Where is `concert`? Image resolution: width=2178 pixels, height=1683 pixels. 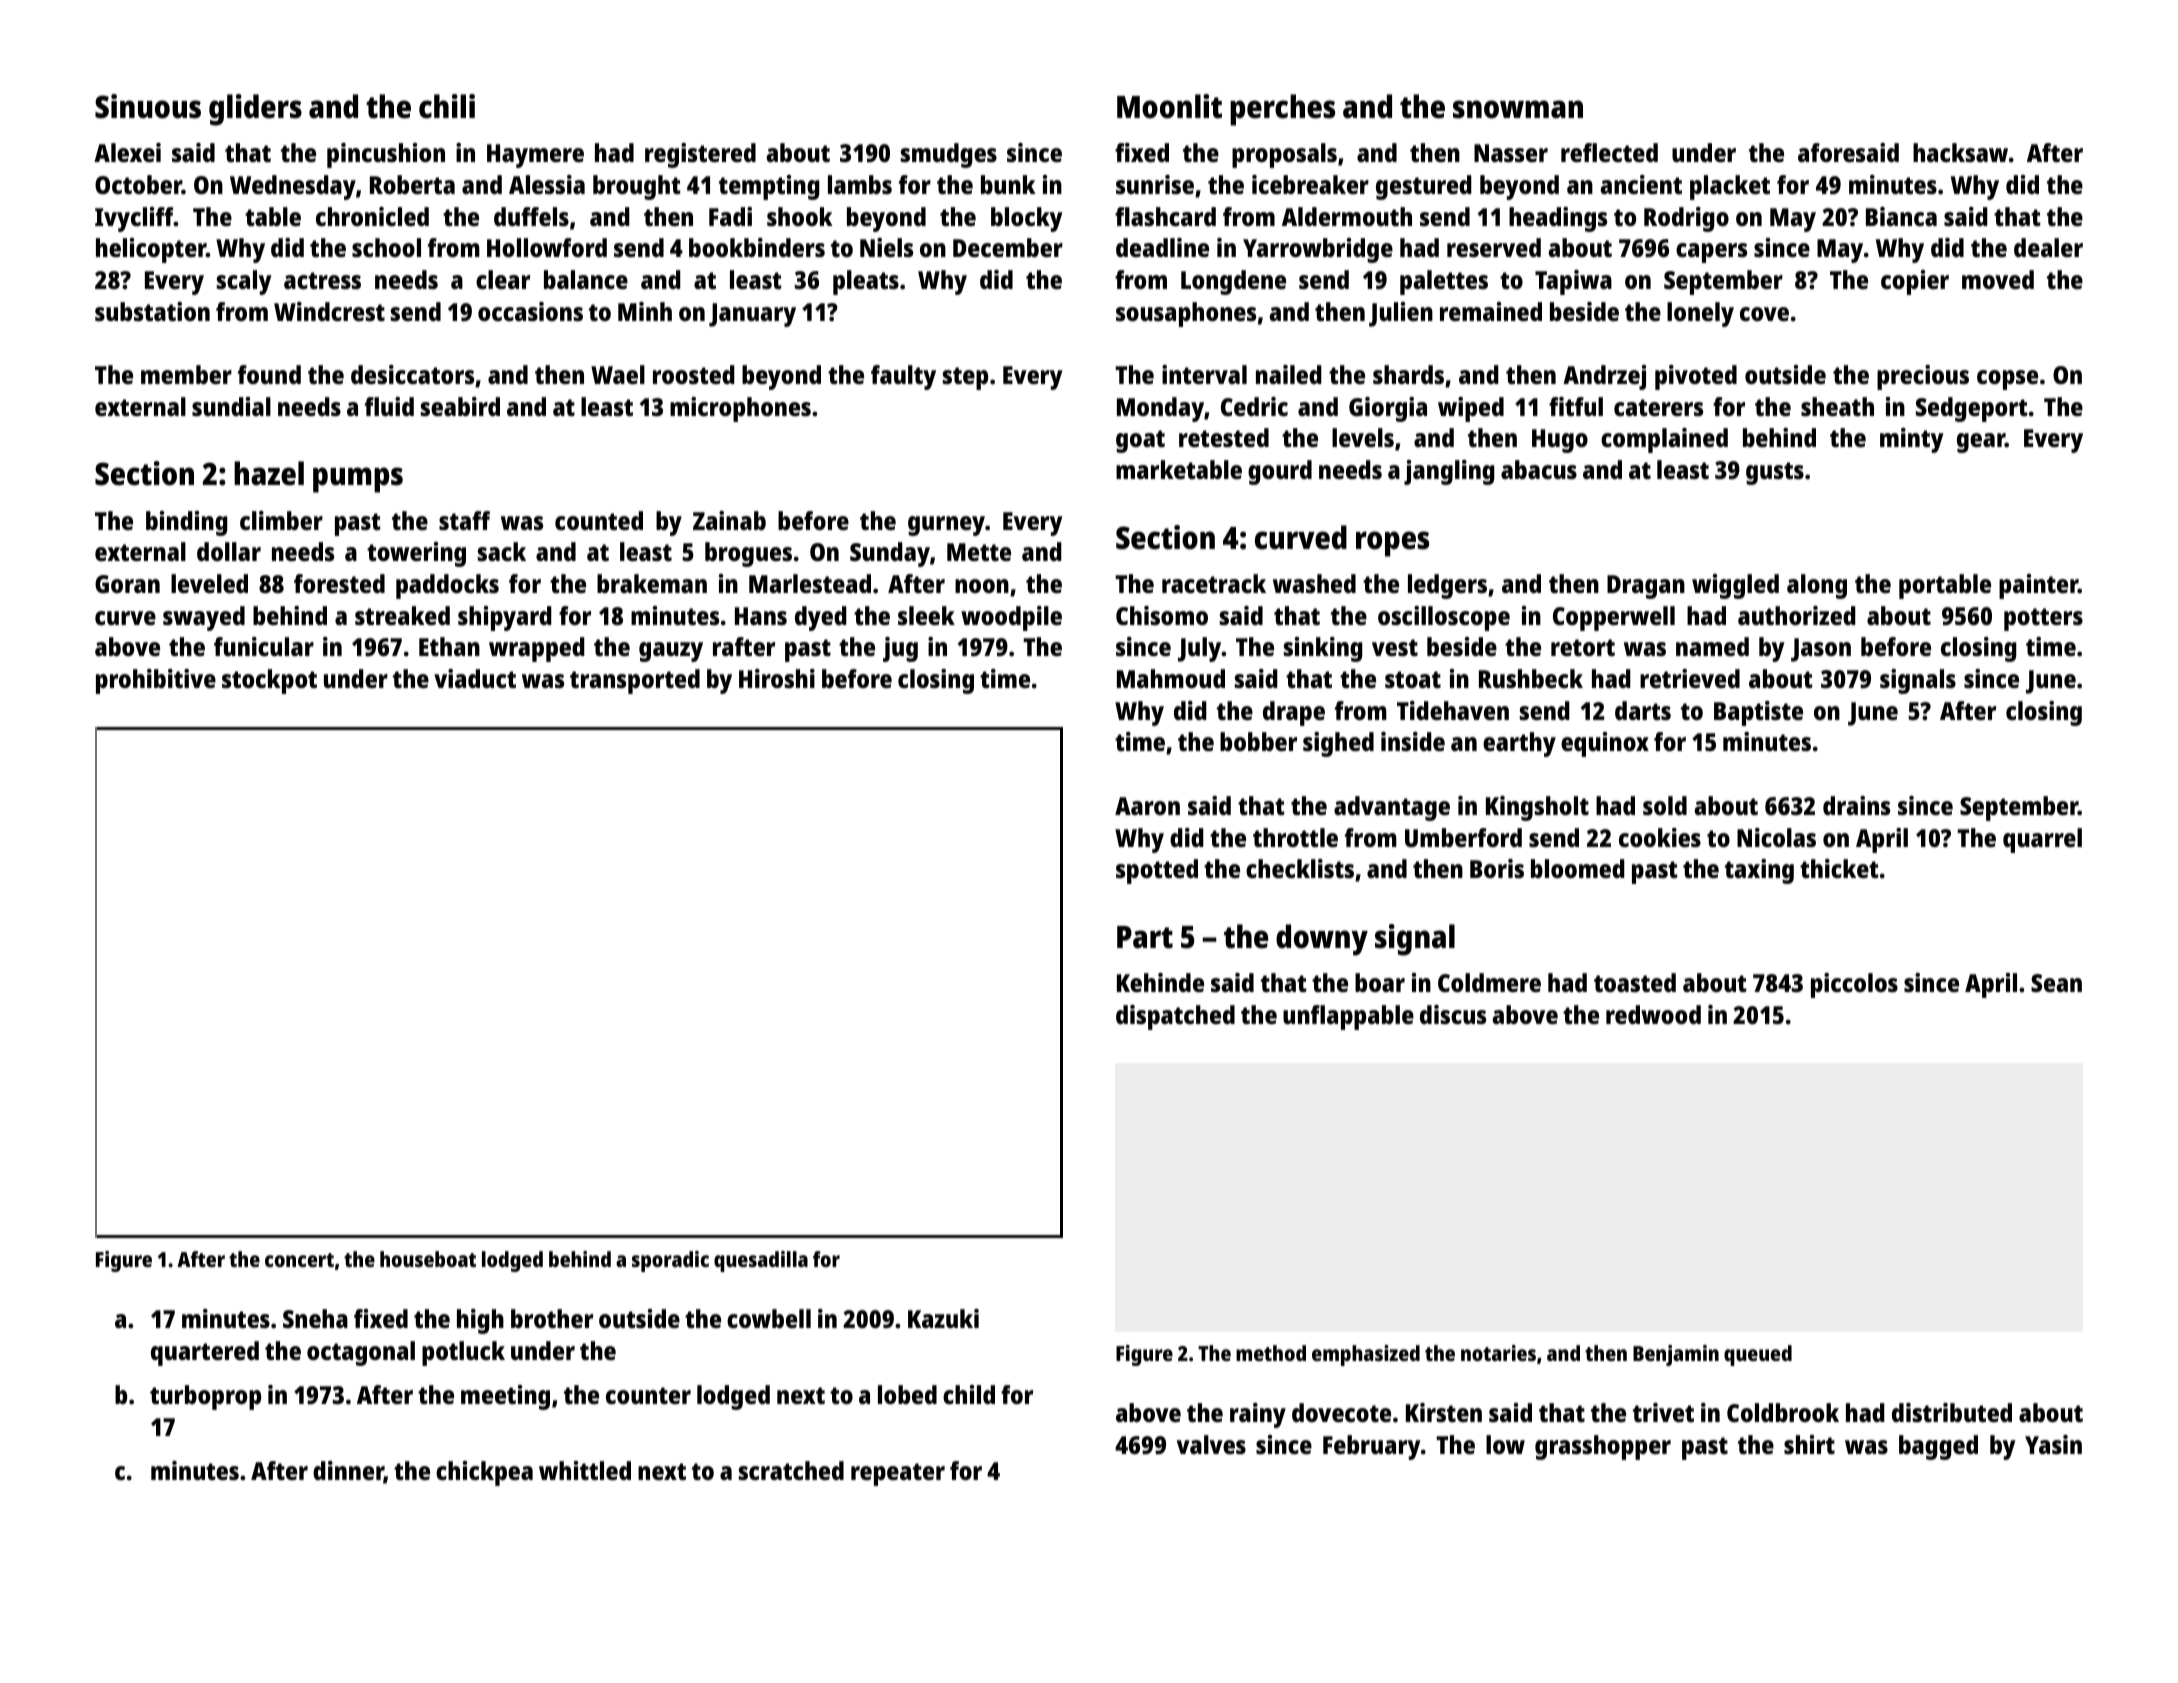 concert is located at coordinates (299, 1260).
